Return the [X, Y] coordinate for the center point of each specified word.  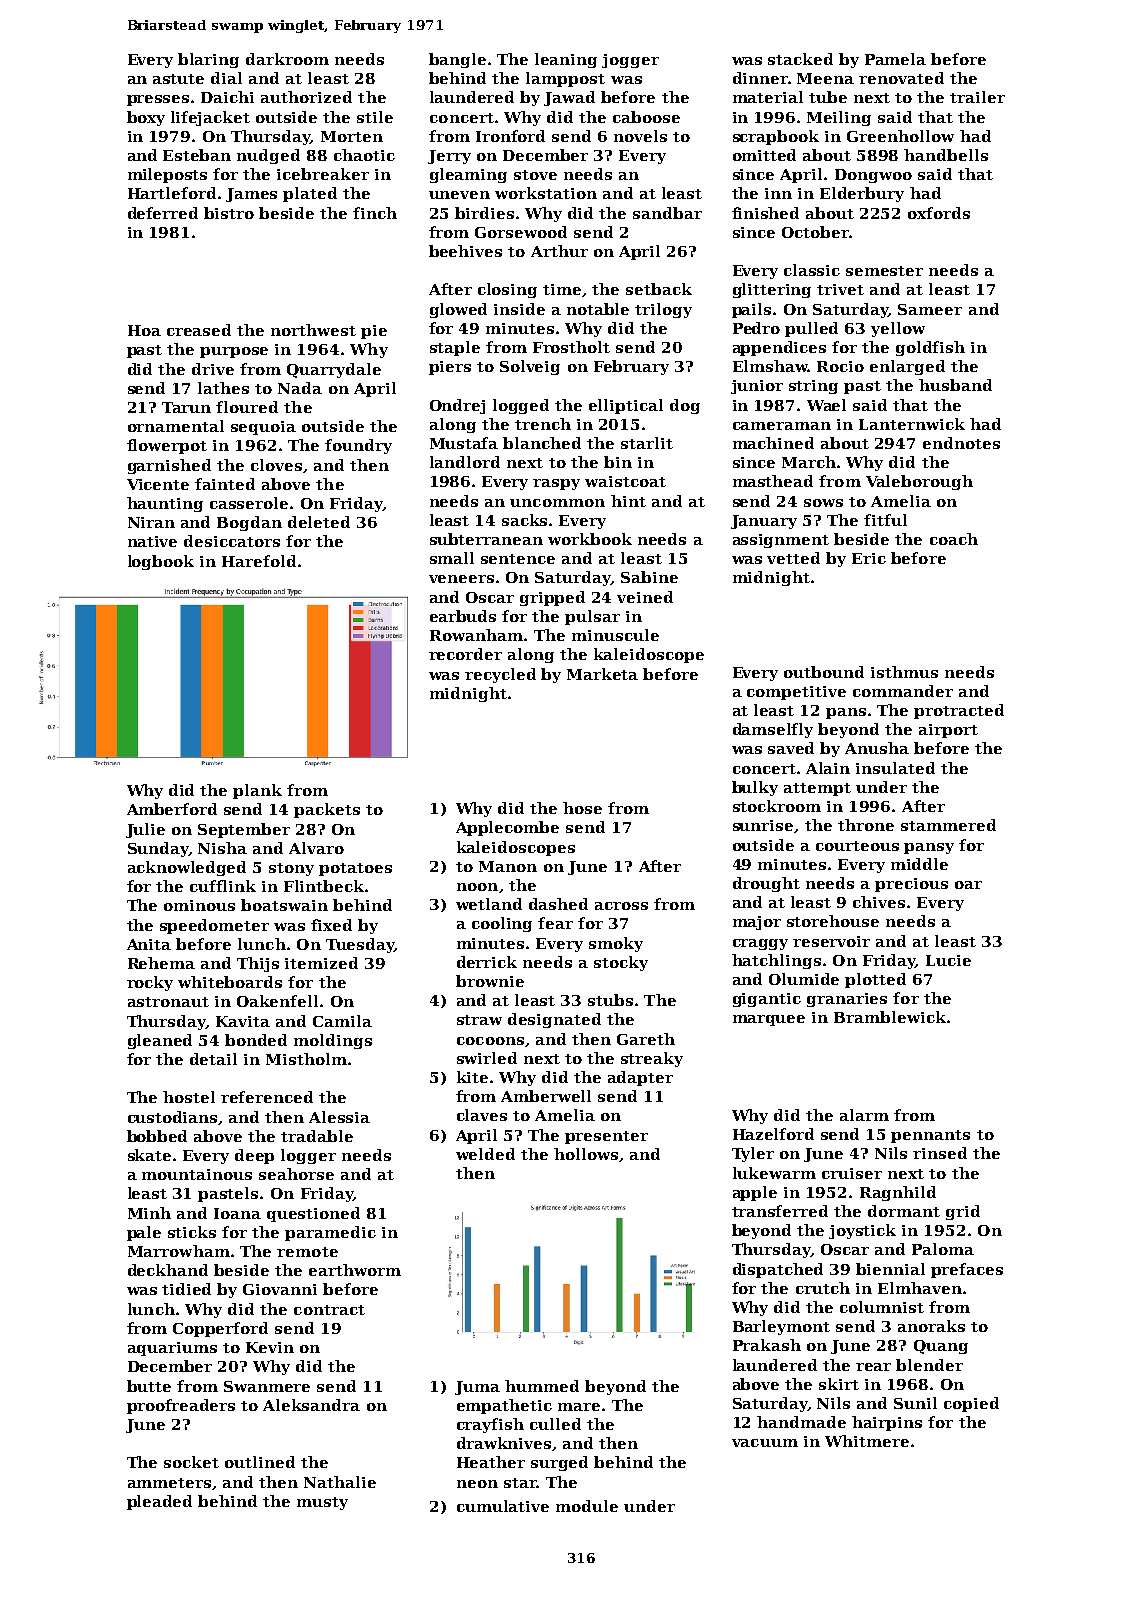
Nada [300, 388]
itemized [321, 963]
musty [322, 1503]
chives [879, 902]
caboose [646, 117]
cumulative [503, 1506]
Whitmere [867, 1441]
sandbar [667, 213]
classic [812, 270]
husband [955, 385]
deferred [163, 213]
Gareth [646, 1039]
